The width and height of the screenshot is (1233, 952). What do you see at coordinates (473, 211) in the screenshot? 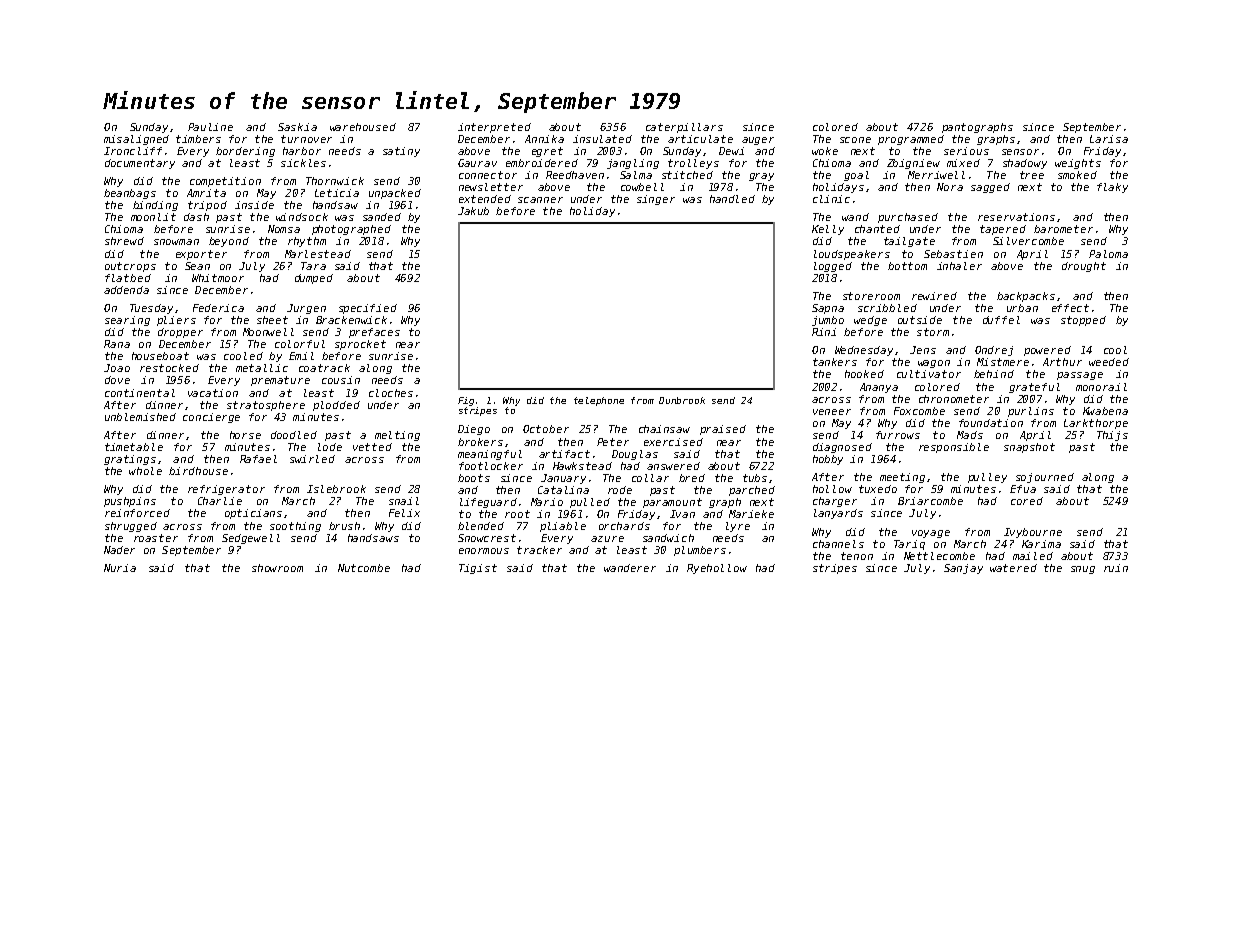
I see `Jakub` at bounding box center [473, 211].
